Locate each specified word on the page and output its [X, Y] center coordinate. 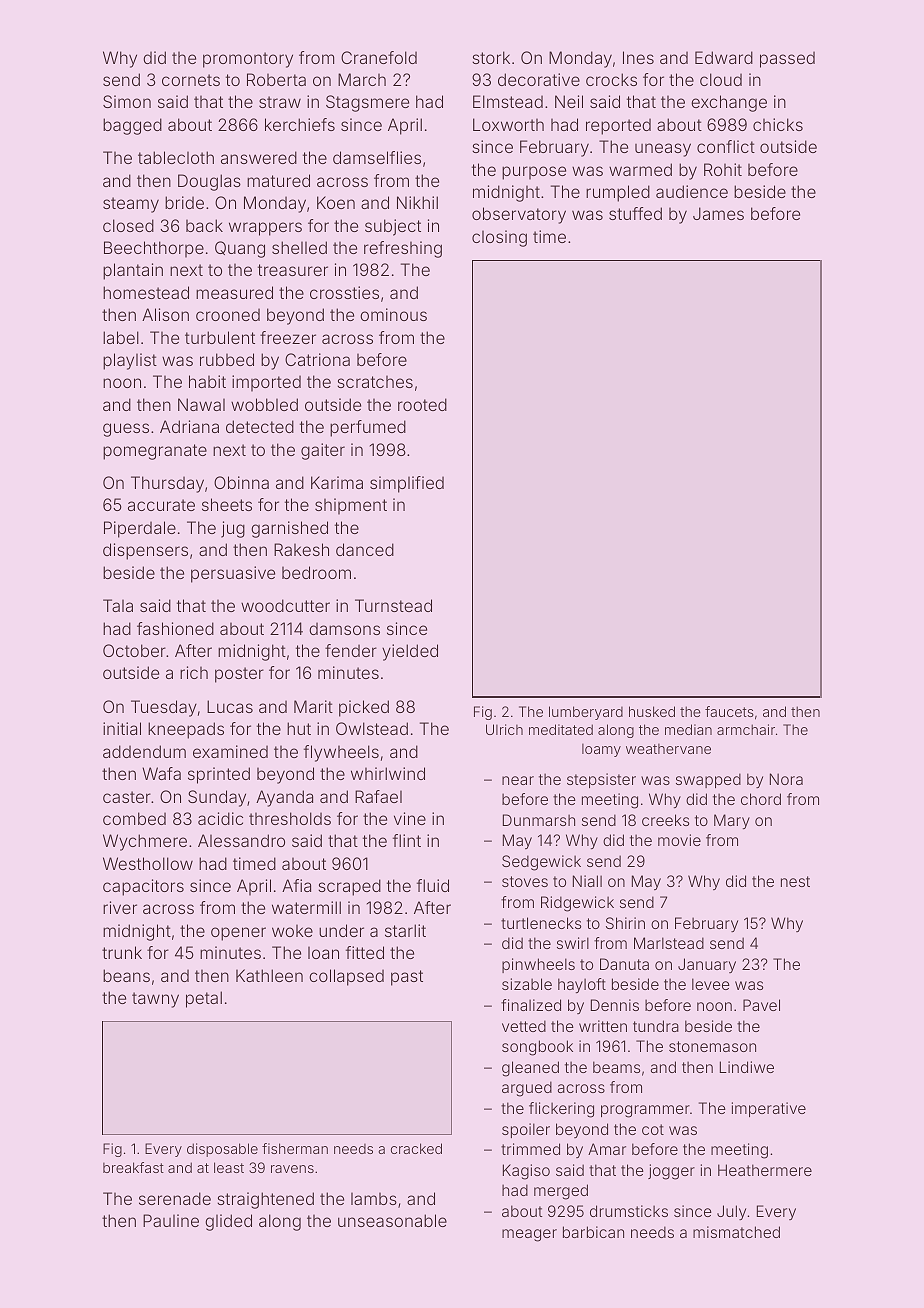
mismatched [736, 1232]
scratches [375, 381]
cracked [416, 1148]
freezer [288, 337]
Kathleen [269, 975]
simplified [407, 484]
